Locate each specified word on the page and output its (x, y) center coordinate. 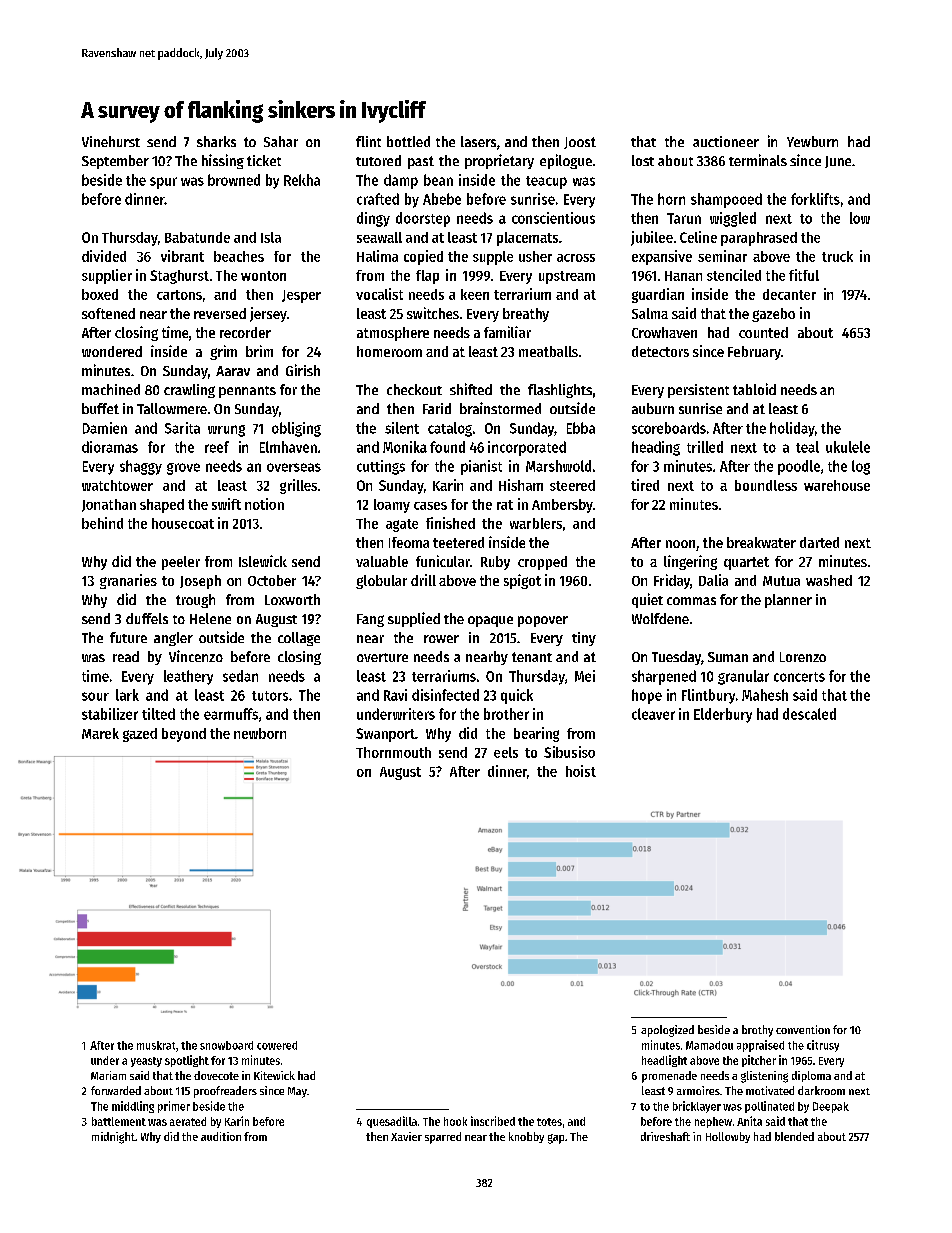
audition (221, 1136)
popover (543, 621)
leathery (188, 677)
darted (819, 542)
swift (226, 504)
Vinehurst (111, 141)
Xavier (406, 1136)
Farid (437, 408)
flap (427, 277)
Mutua (781, 581)
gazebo (773, 315)
